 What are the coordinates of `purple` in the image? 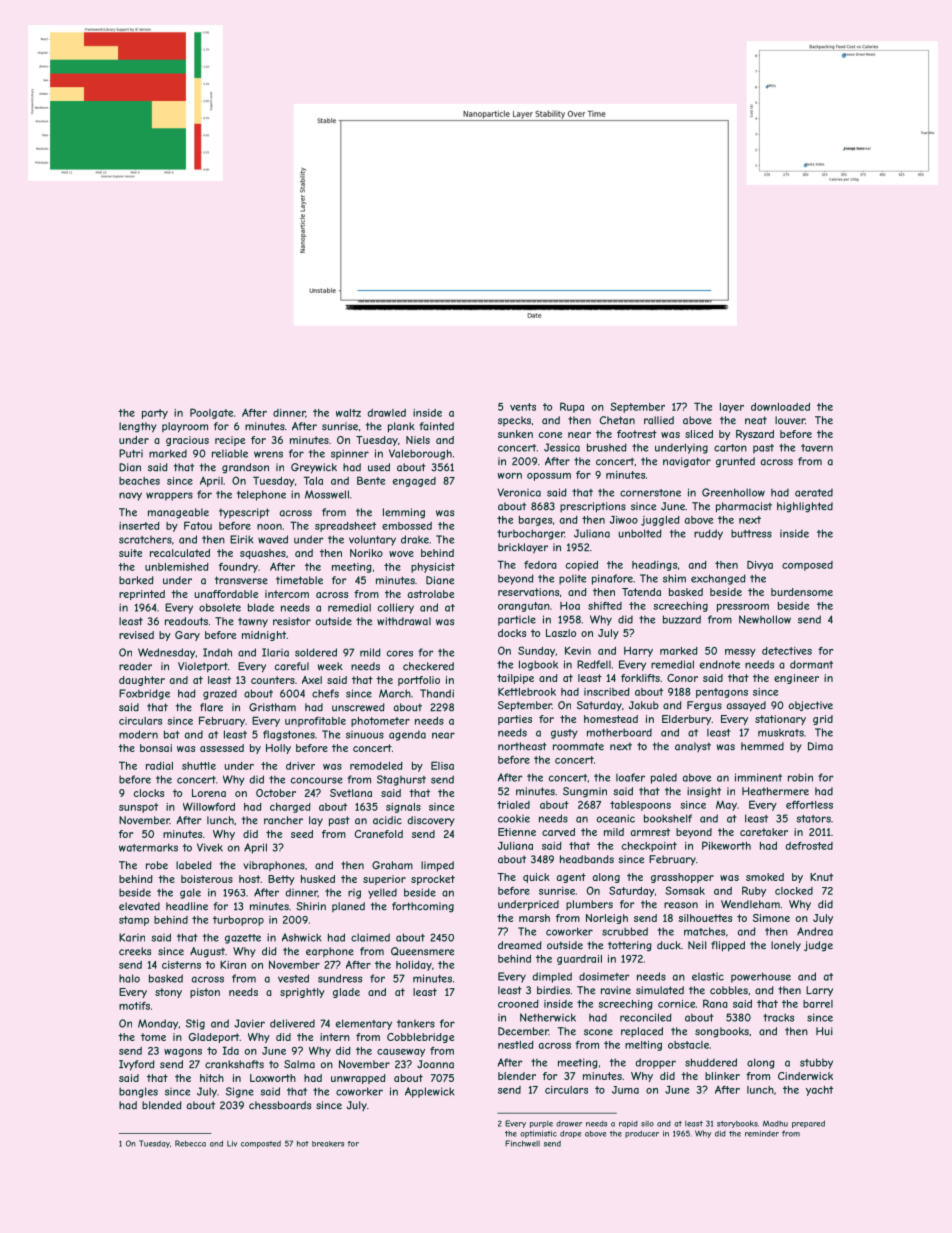 It's located at (541, 1124).
